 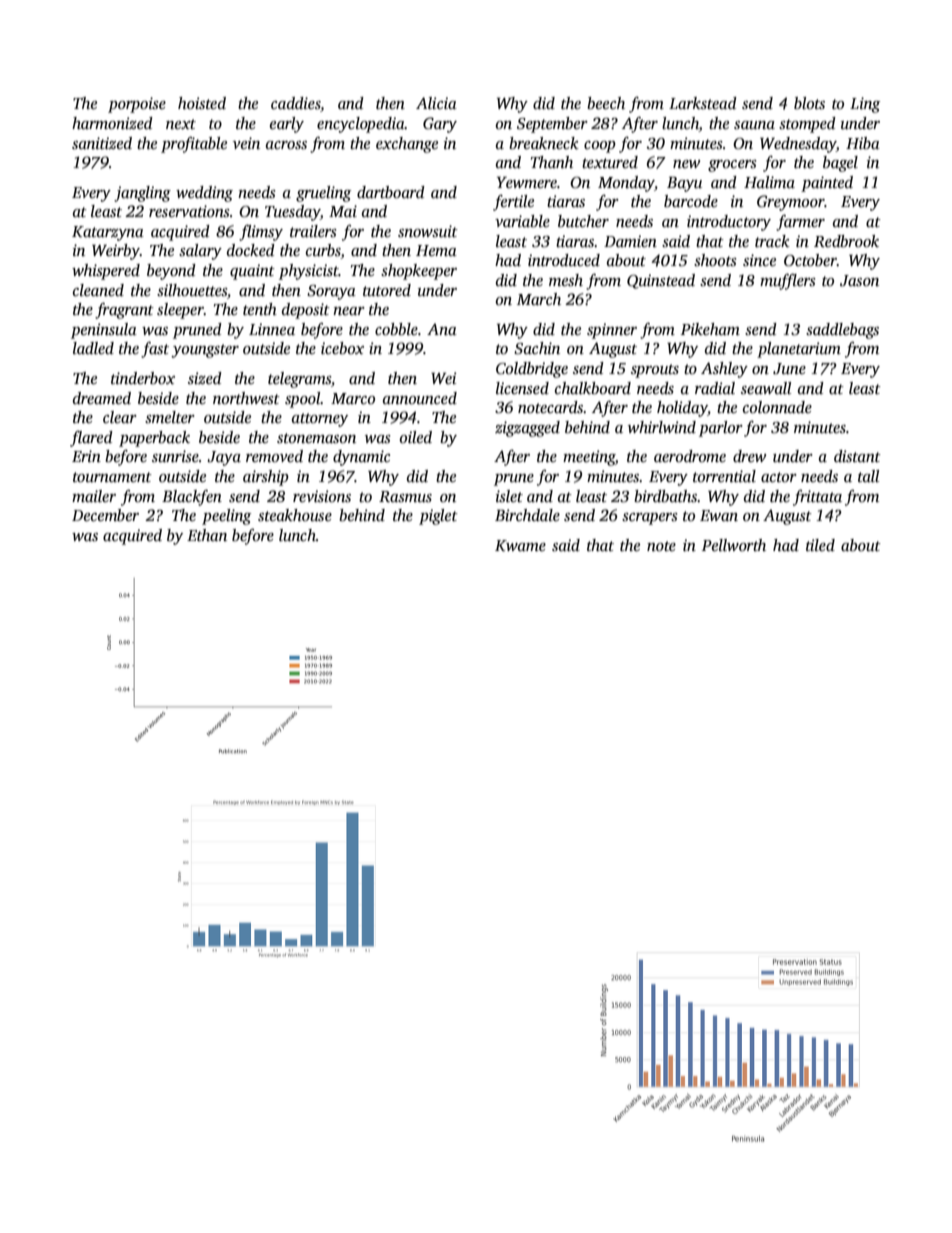 I want to click on Ethan, so click(x=207, y=535).
